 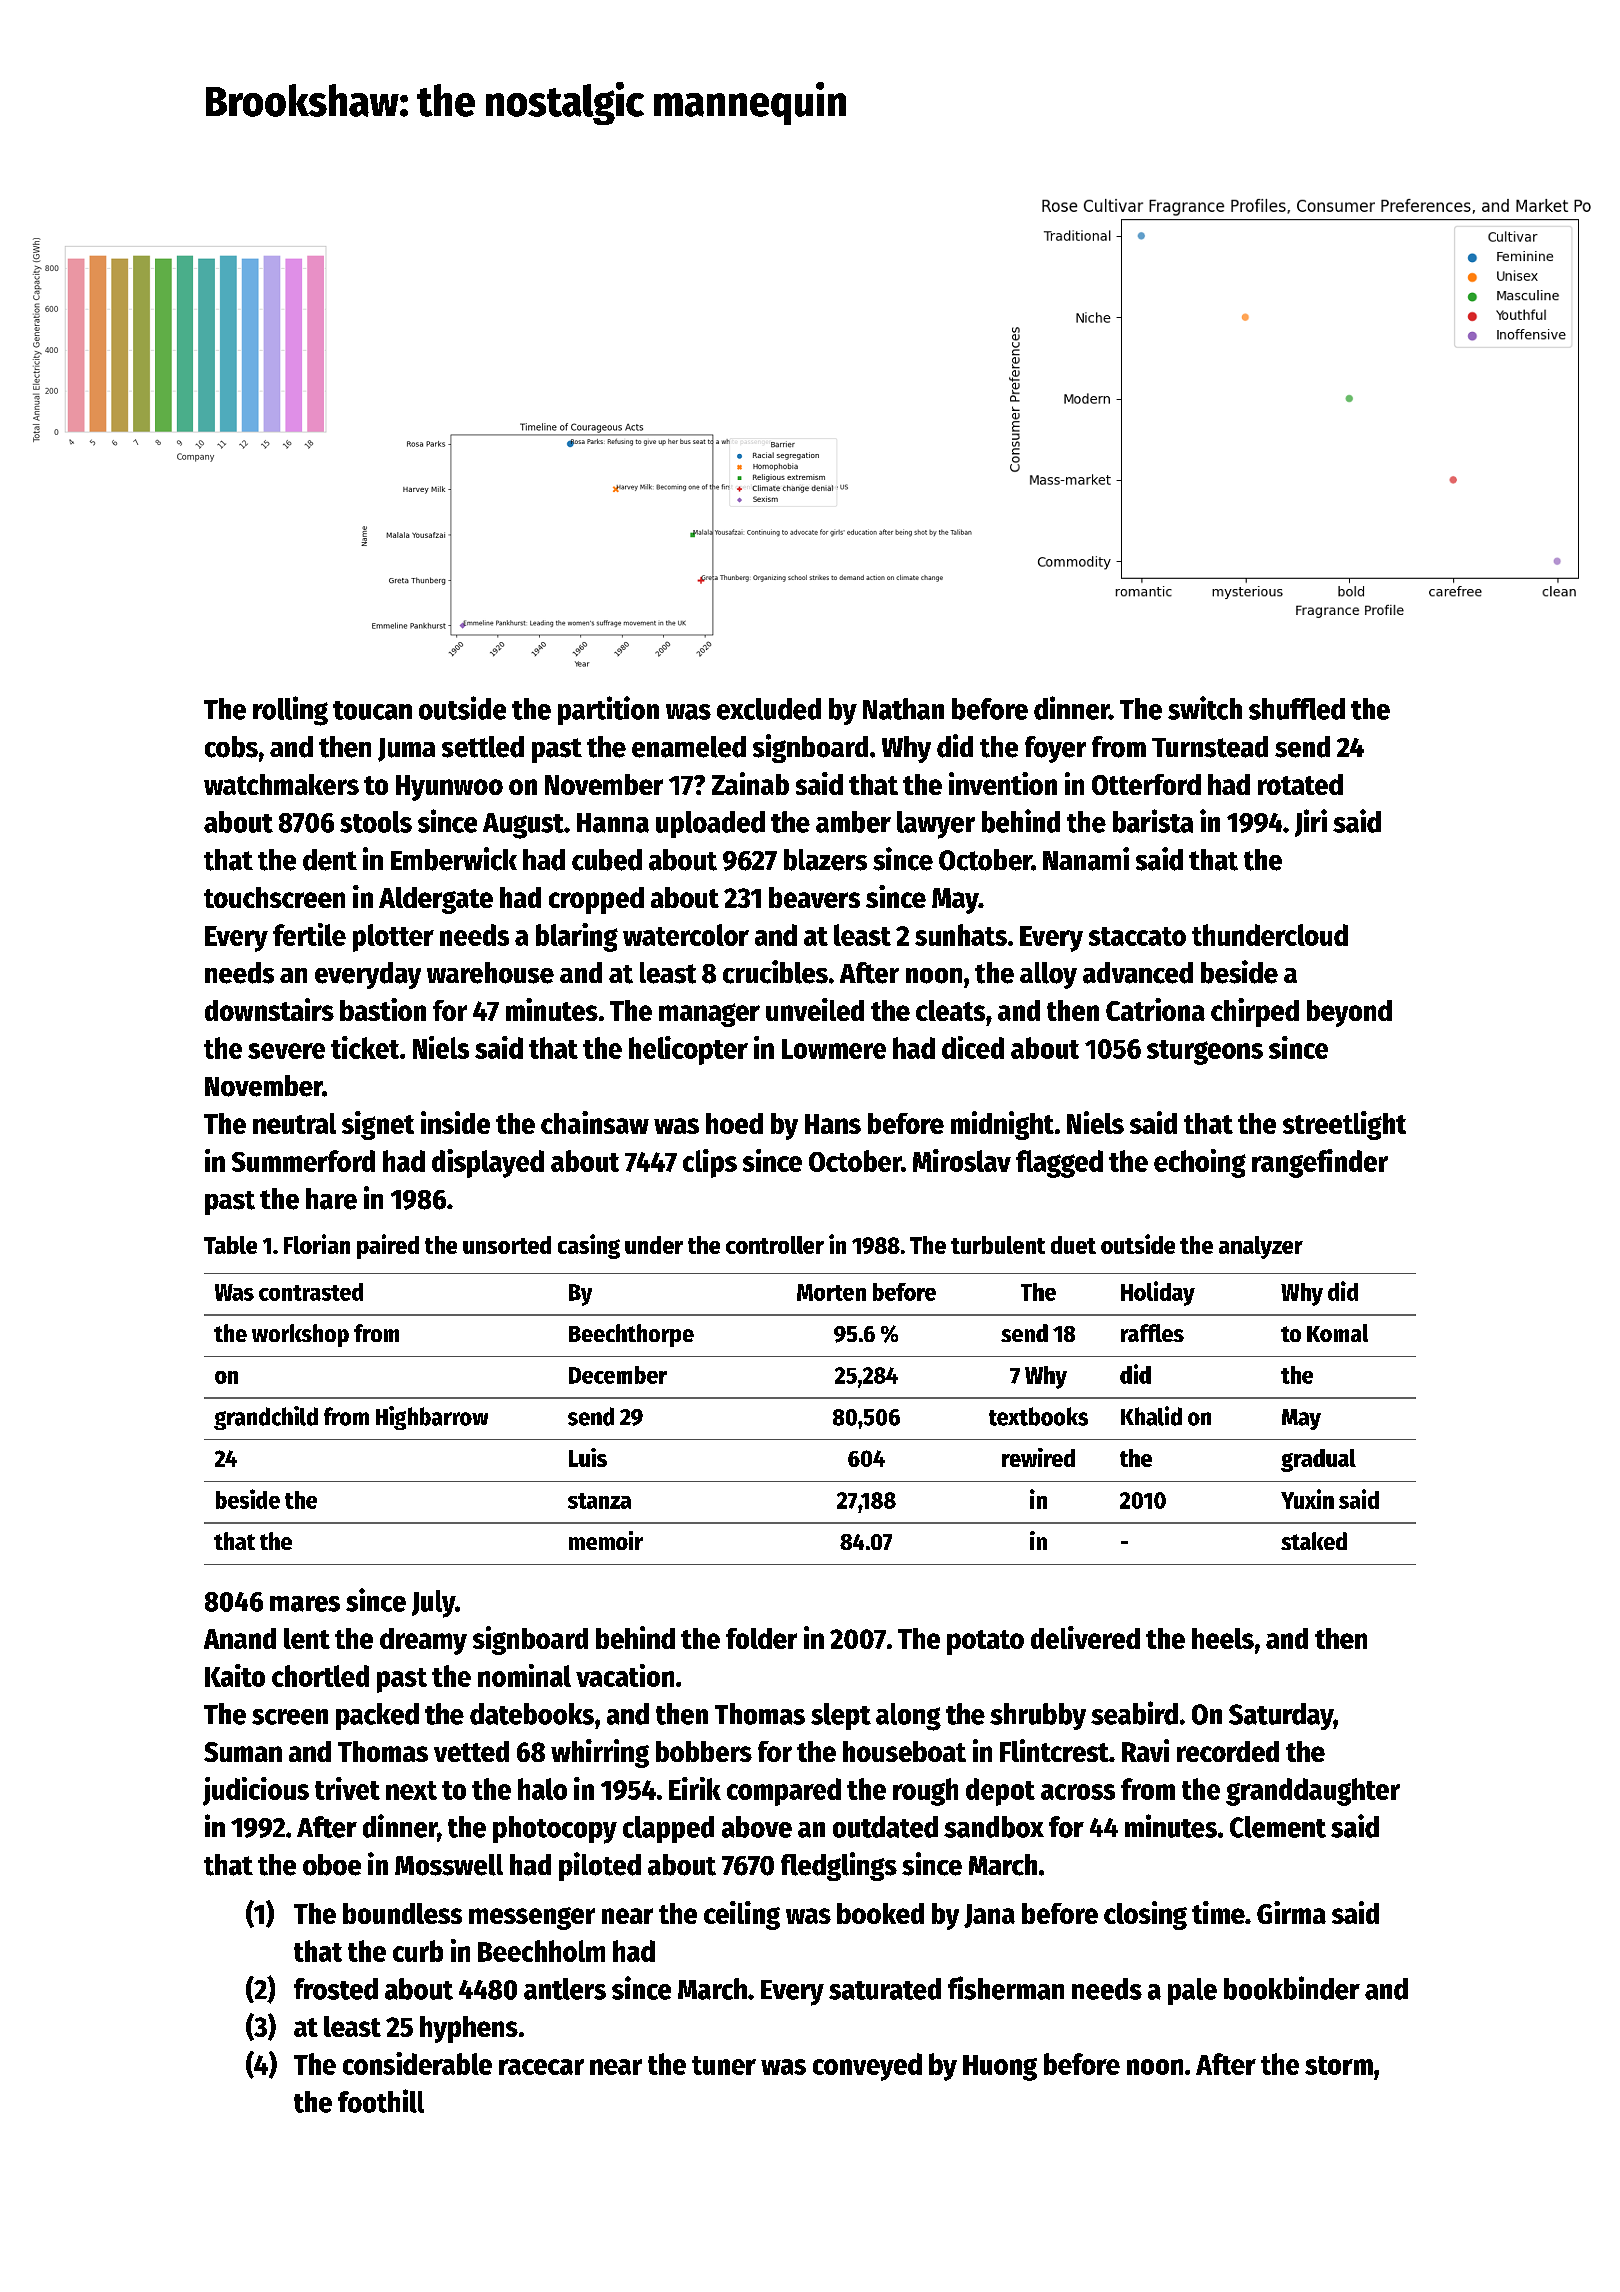 I want to click on houseboat, so click(x=904, y=1751).
